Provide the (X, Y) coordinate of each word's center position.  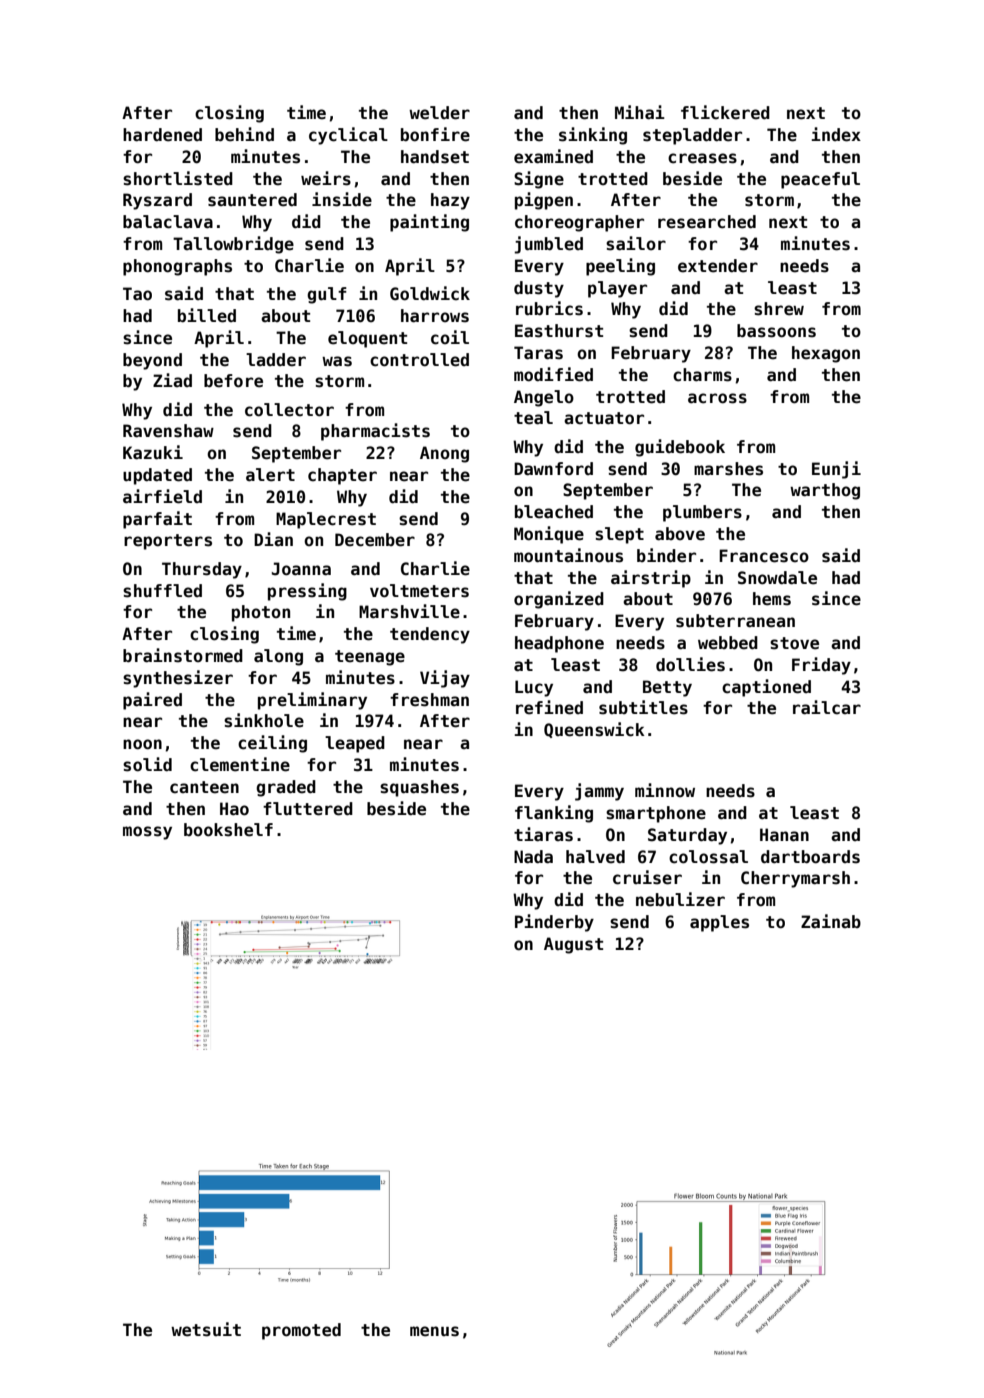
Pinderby (554, 923)
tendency (430, 635)
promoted (301, 1331)
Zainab (831, 921)
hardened (162, 135)
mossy (147, 833)
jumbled (548, 245)
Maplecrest (326, 520)
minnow (665, 790)
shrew (779, 309)
